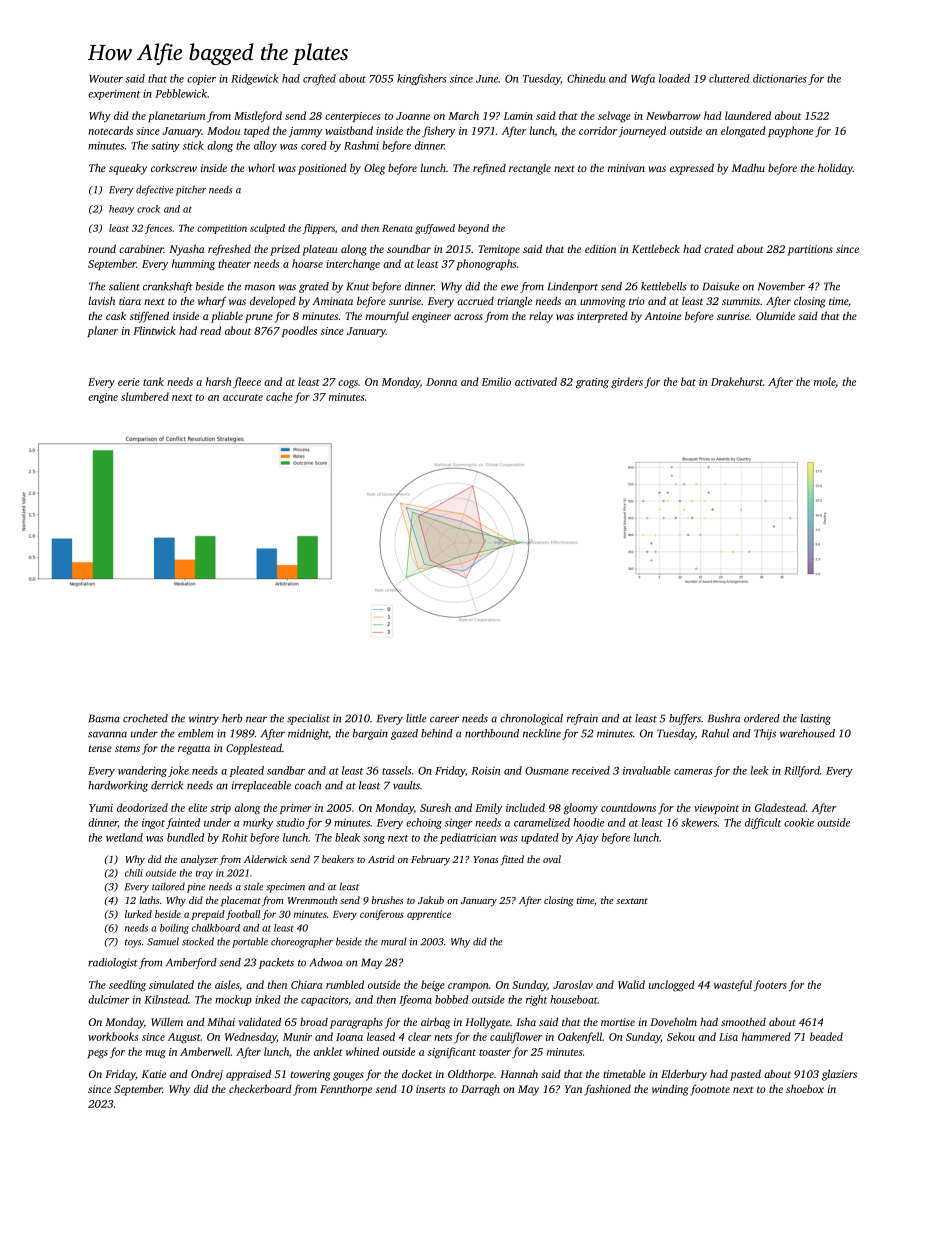 This image has height=1233, width=952. What do you see at coordinates (743, 1021) in the image?
I see `smoothed` at bounding box center [743, 1021].
